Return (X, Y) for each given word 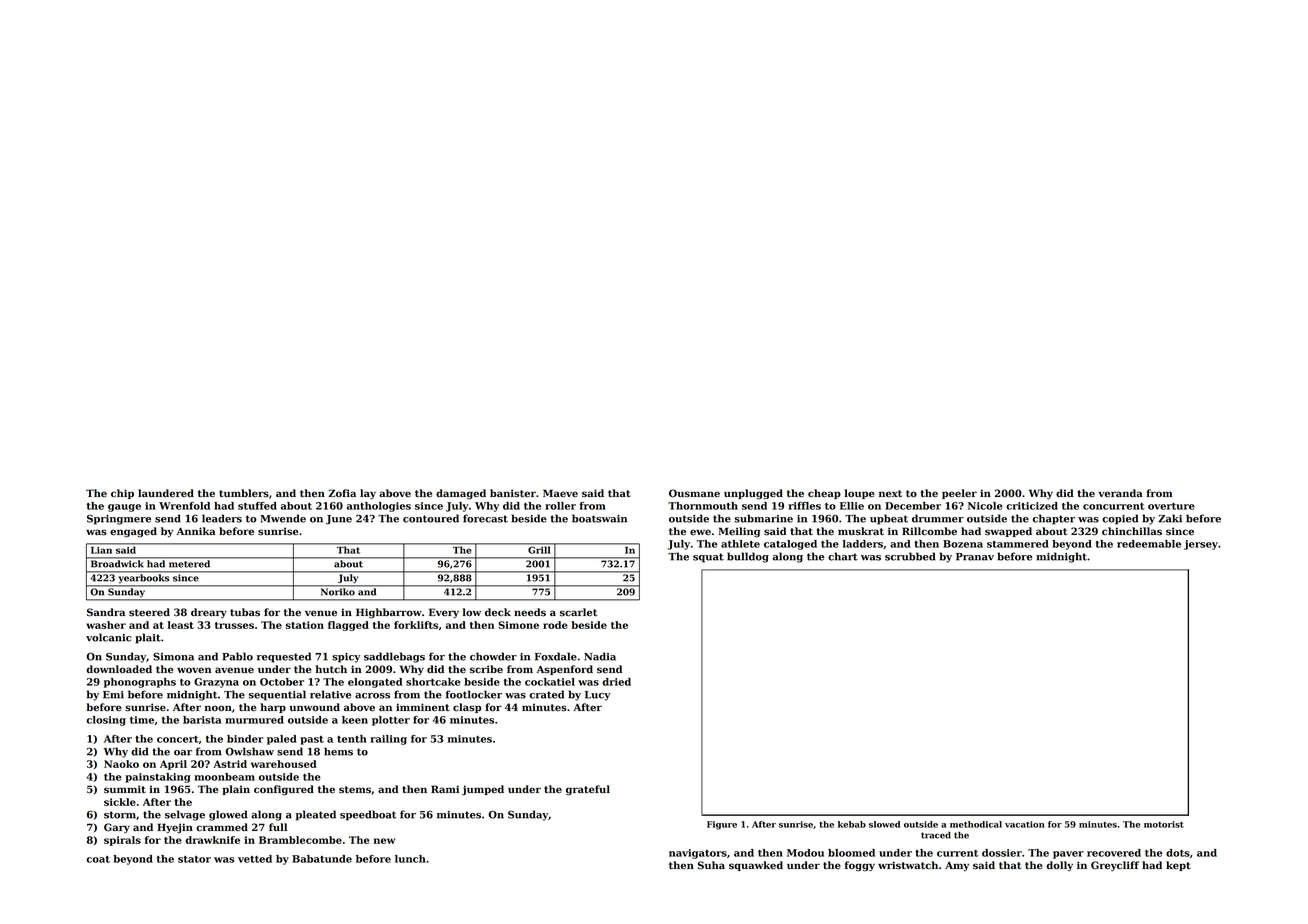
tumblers (244, 493)
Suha (711, 865)
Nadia (600, 656)
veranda (1120, 493)
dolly (1059, 866)
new (384, 841)
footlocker (474, 694)
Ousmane (694, 493)
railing (388, 740)
